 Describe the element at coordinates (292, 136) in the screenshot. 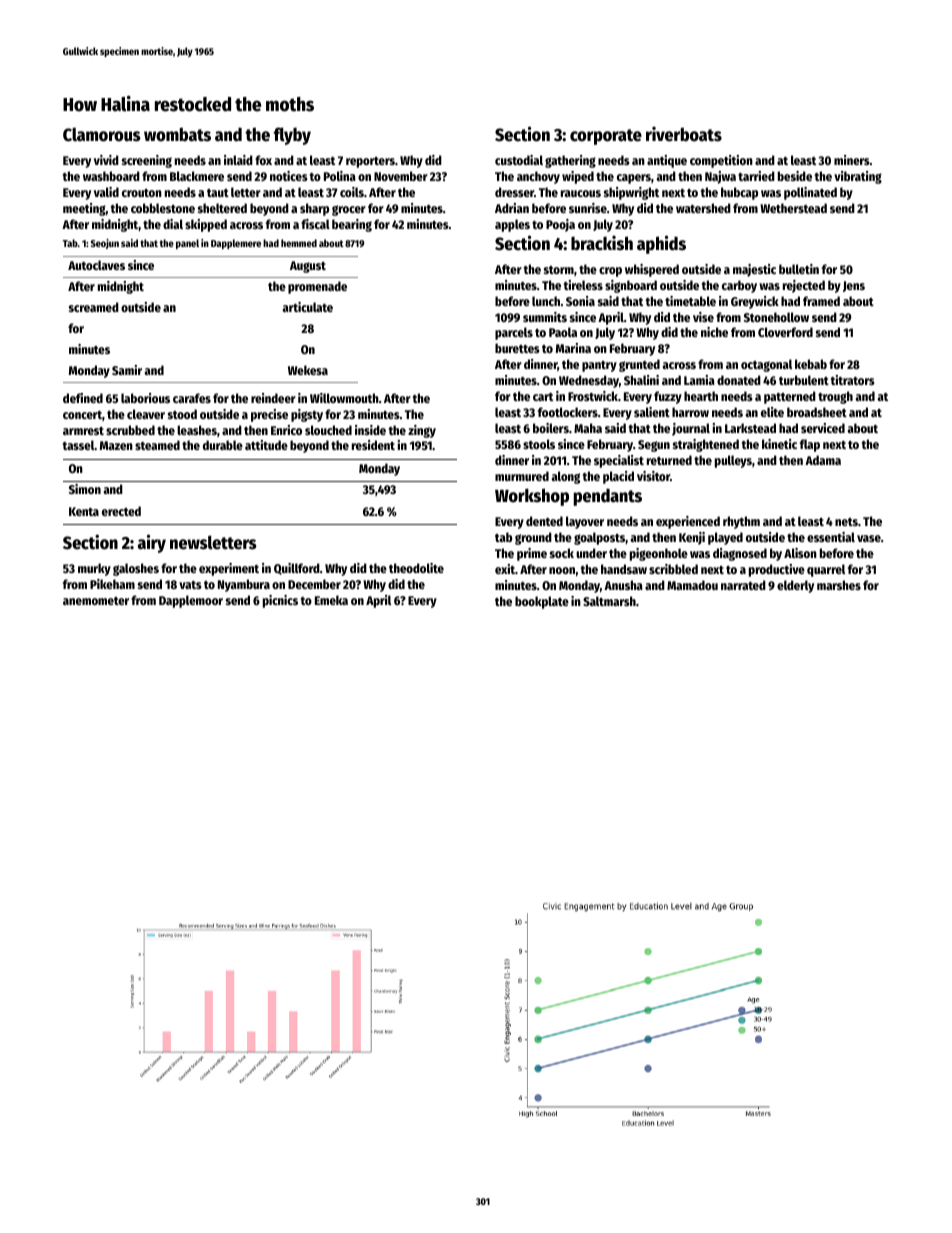

I see `flyby` at that location.
